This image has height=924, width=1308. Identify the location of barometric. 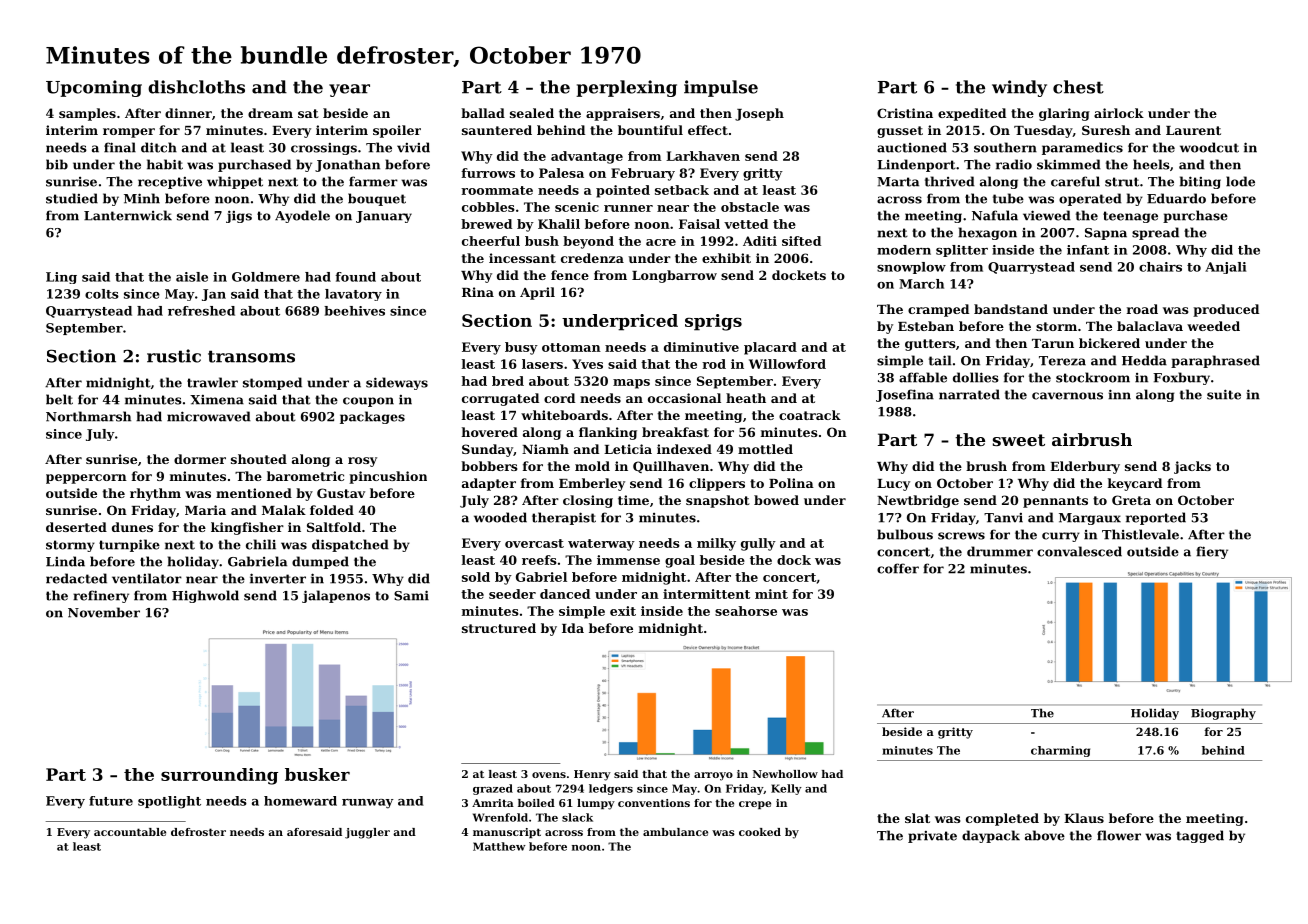
(305, 476).
